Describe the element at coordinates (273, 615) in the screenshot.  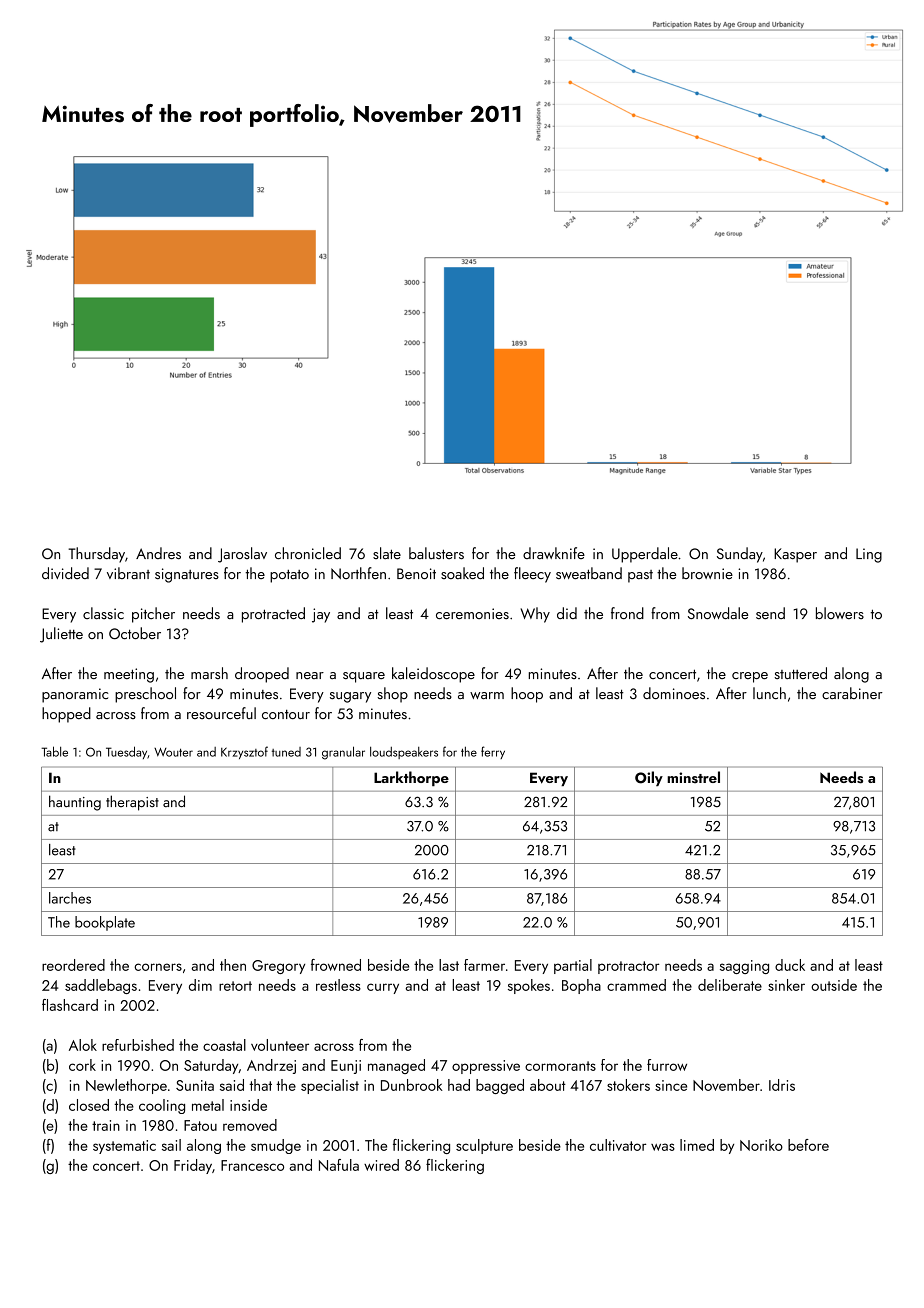
I see `protracted` at that location.
